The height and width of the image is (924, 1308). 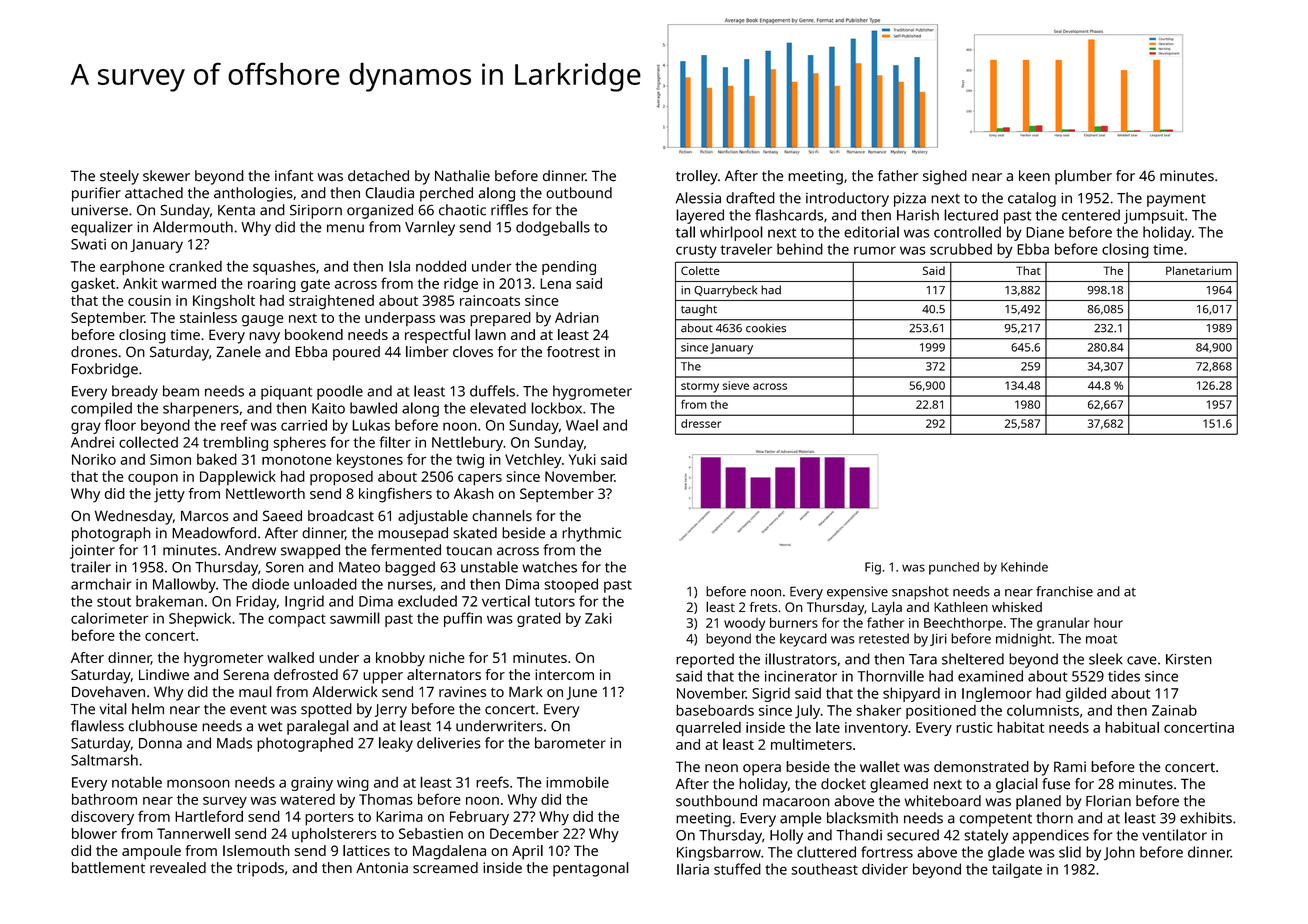 What do you see at coordinates (290, 657) in the image?
I see `walked` at bounding box center [290, 657].
